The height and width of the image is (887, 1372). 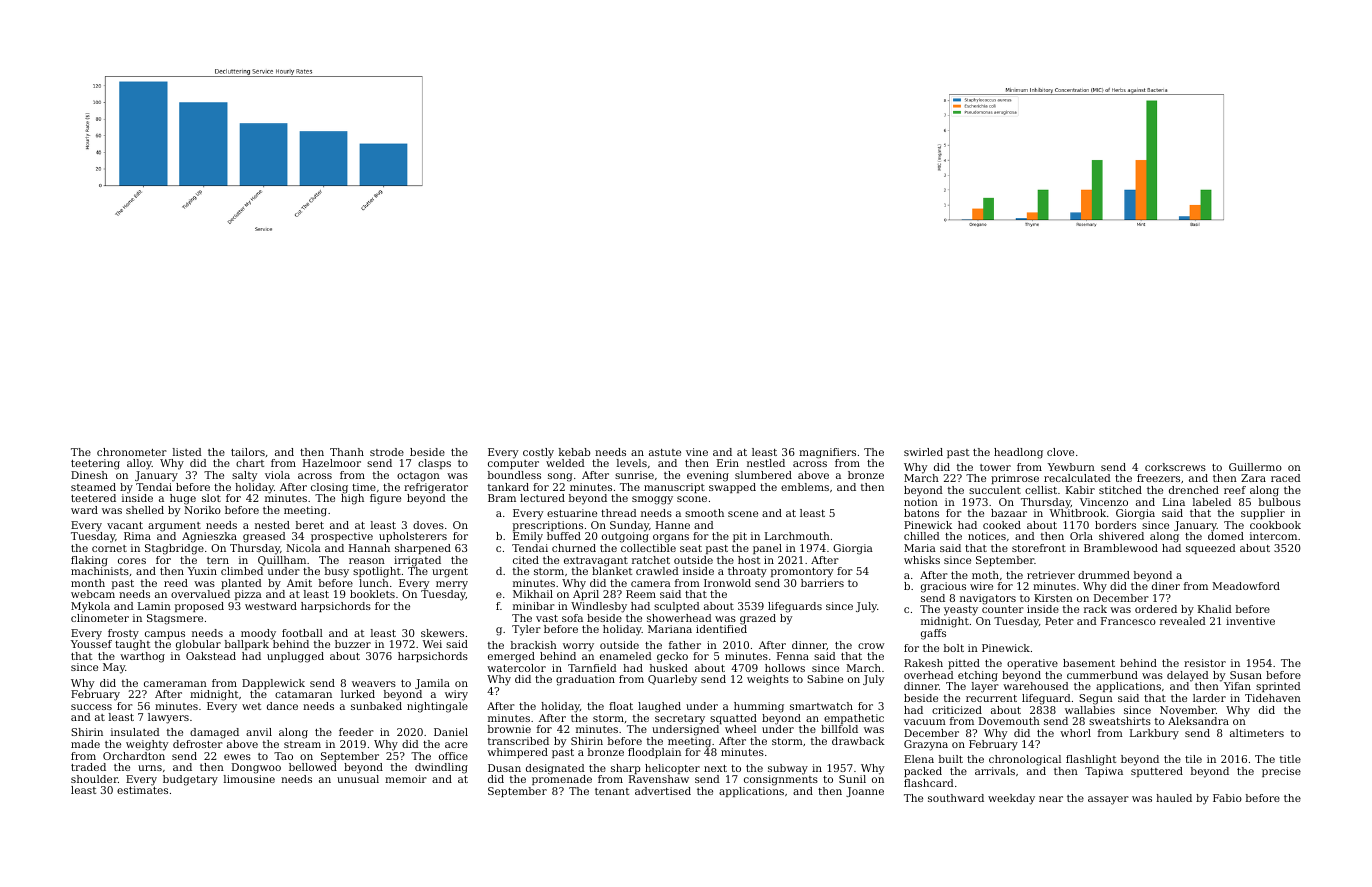 What do you see at coordinates (673, 525) in the image?
I see `Hanne` at bounding box center [673, 525].
